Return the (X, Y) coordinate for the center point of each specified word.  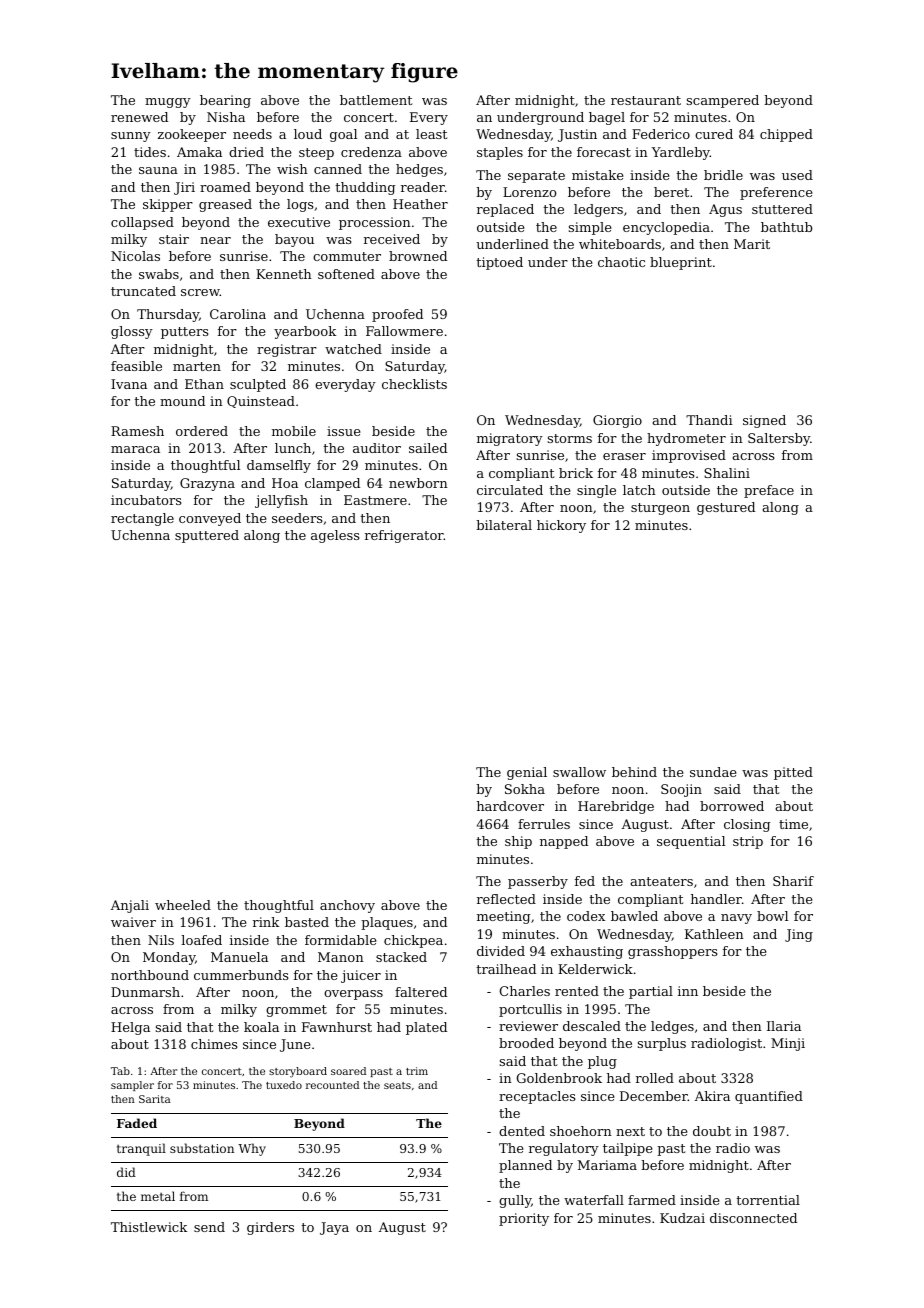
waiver (133, 922)
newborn (418, 483)
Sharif (793, 881)
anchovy (347, 906)
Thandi (709, 420)
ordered (202, 431)
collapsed (142, 223)
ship (518, 842)
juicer (361, 976)
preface (769, 491)
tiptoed (499, 263)
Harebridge (616, 807)
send (209, 1227)
